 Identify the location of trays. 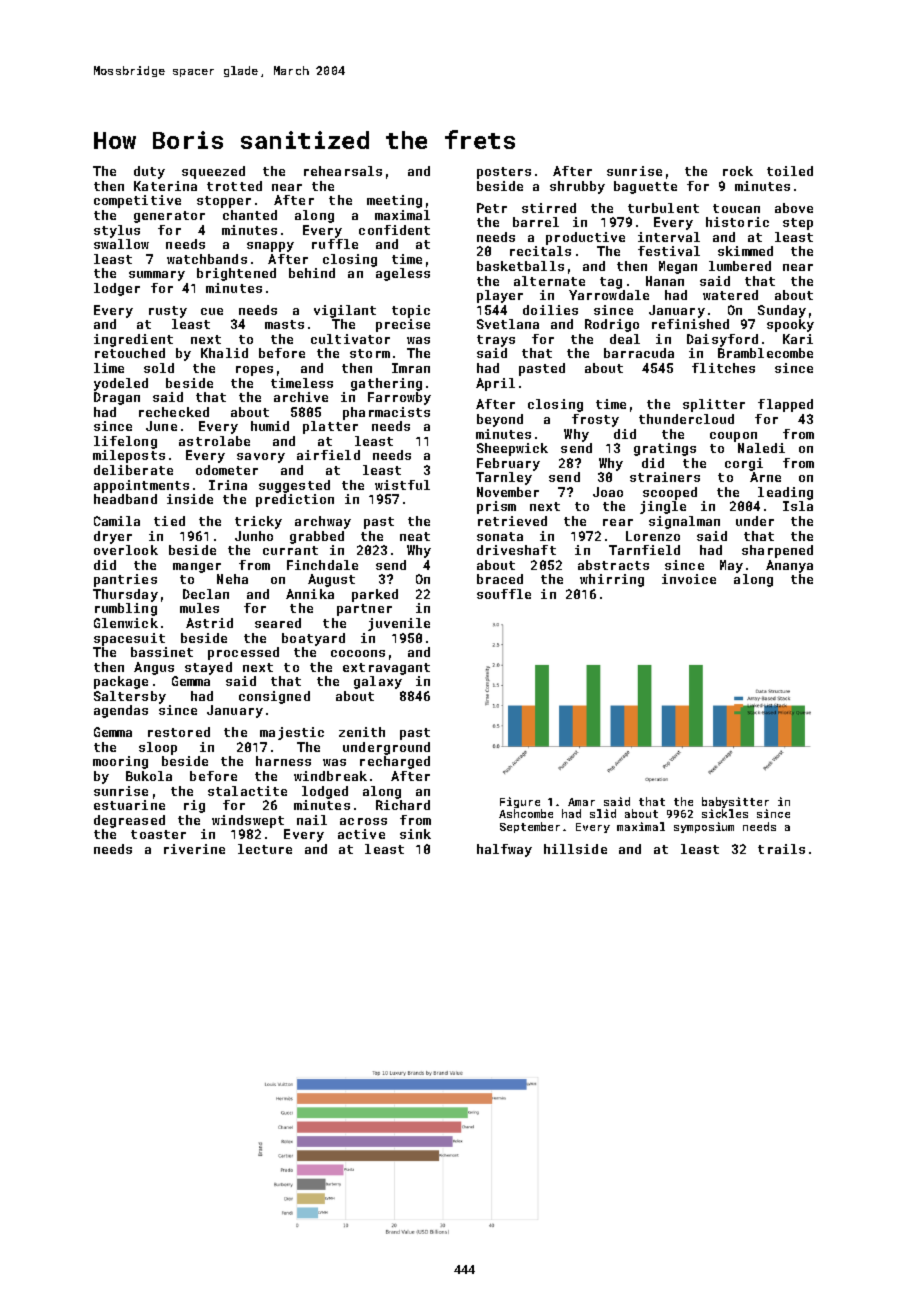
(496, 341).
